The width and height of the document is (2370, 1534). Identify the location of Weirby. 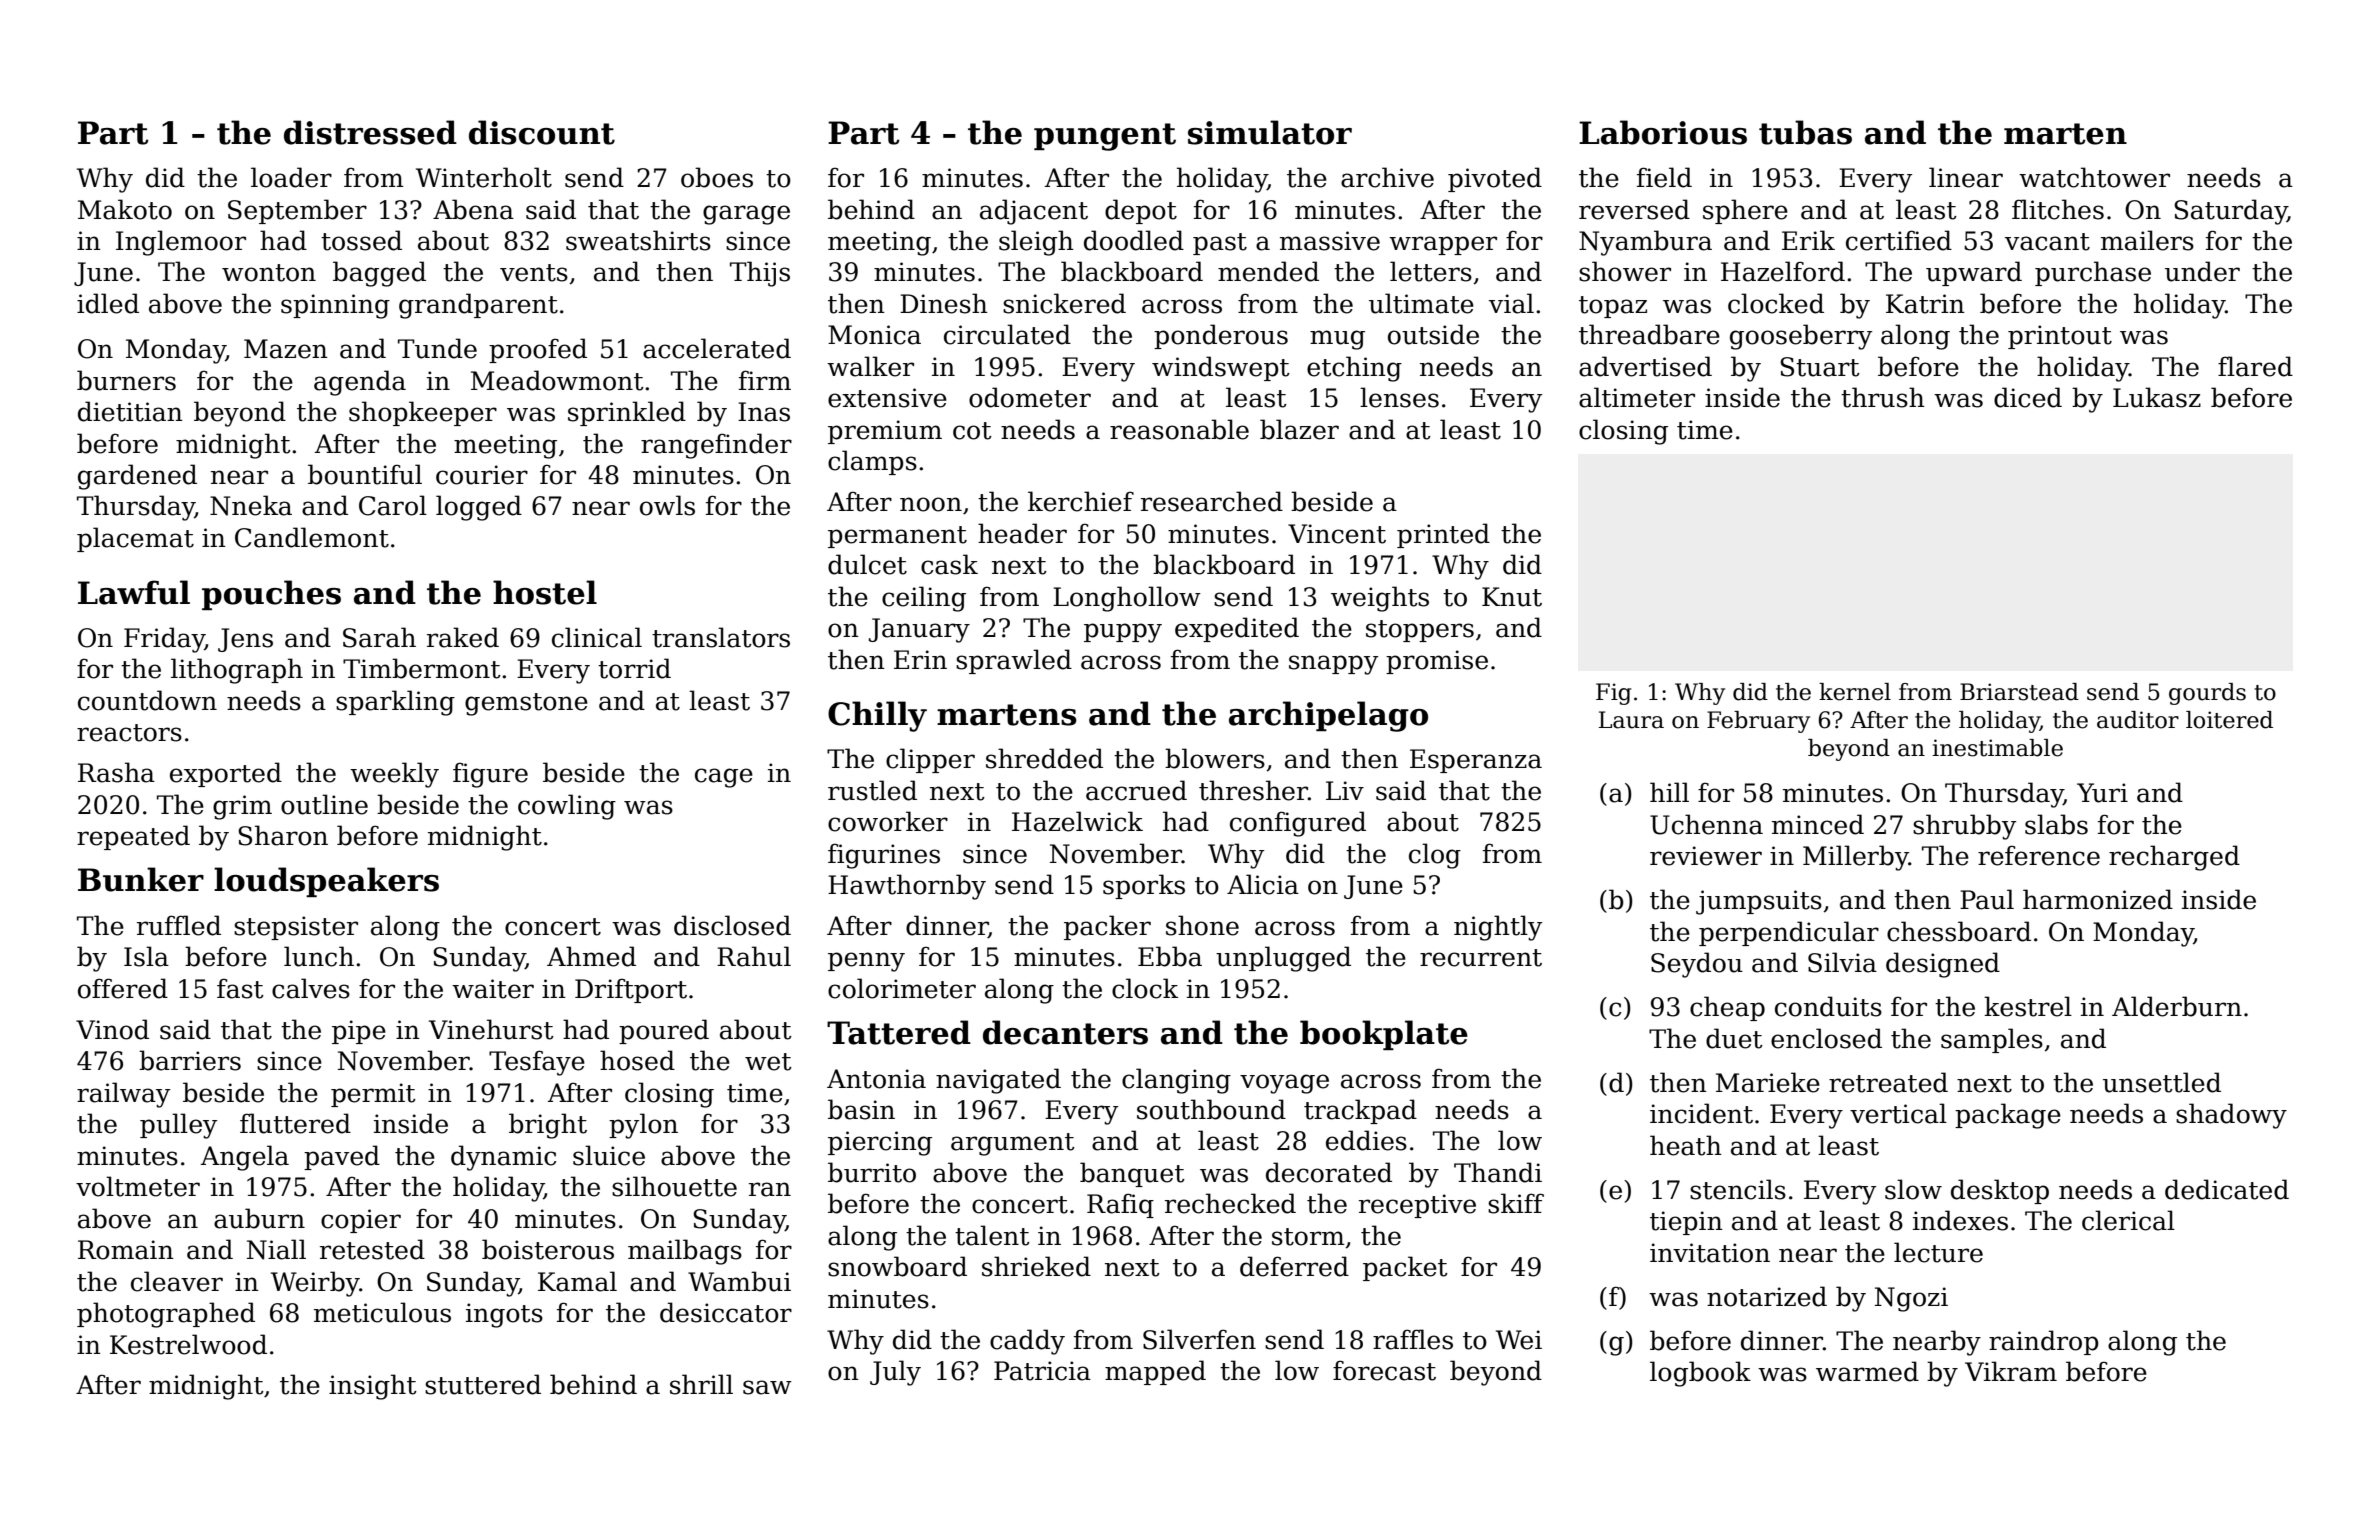
(315, 1284).
